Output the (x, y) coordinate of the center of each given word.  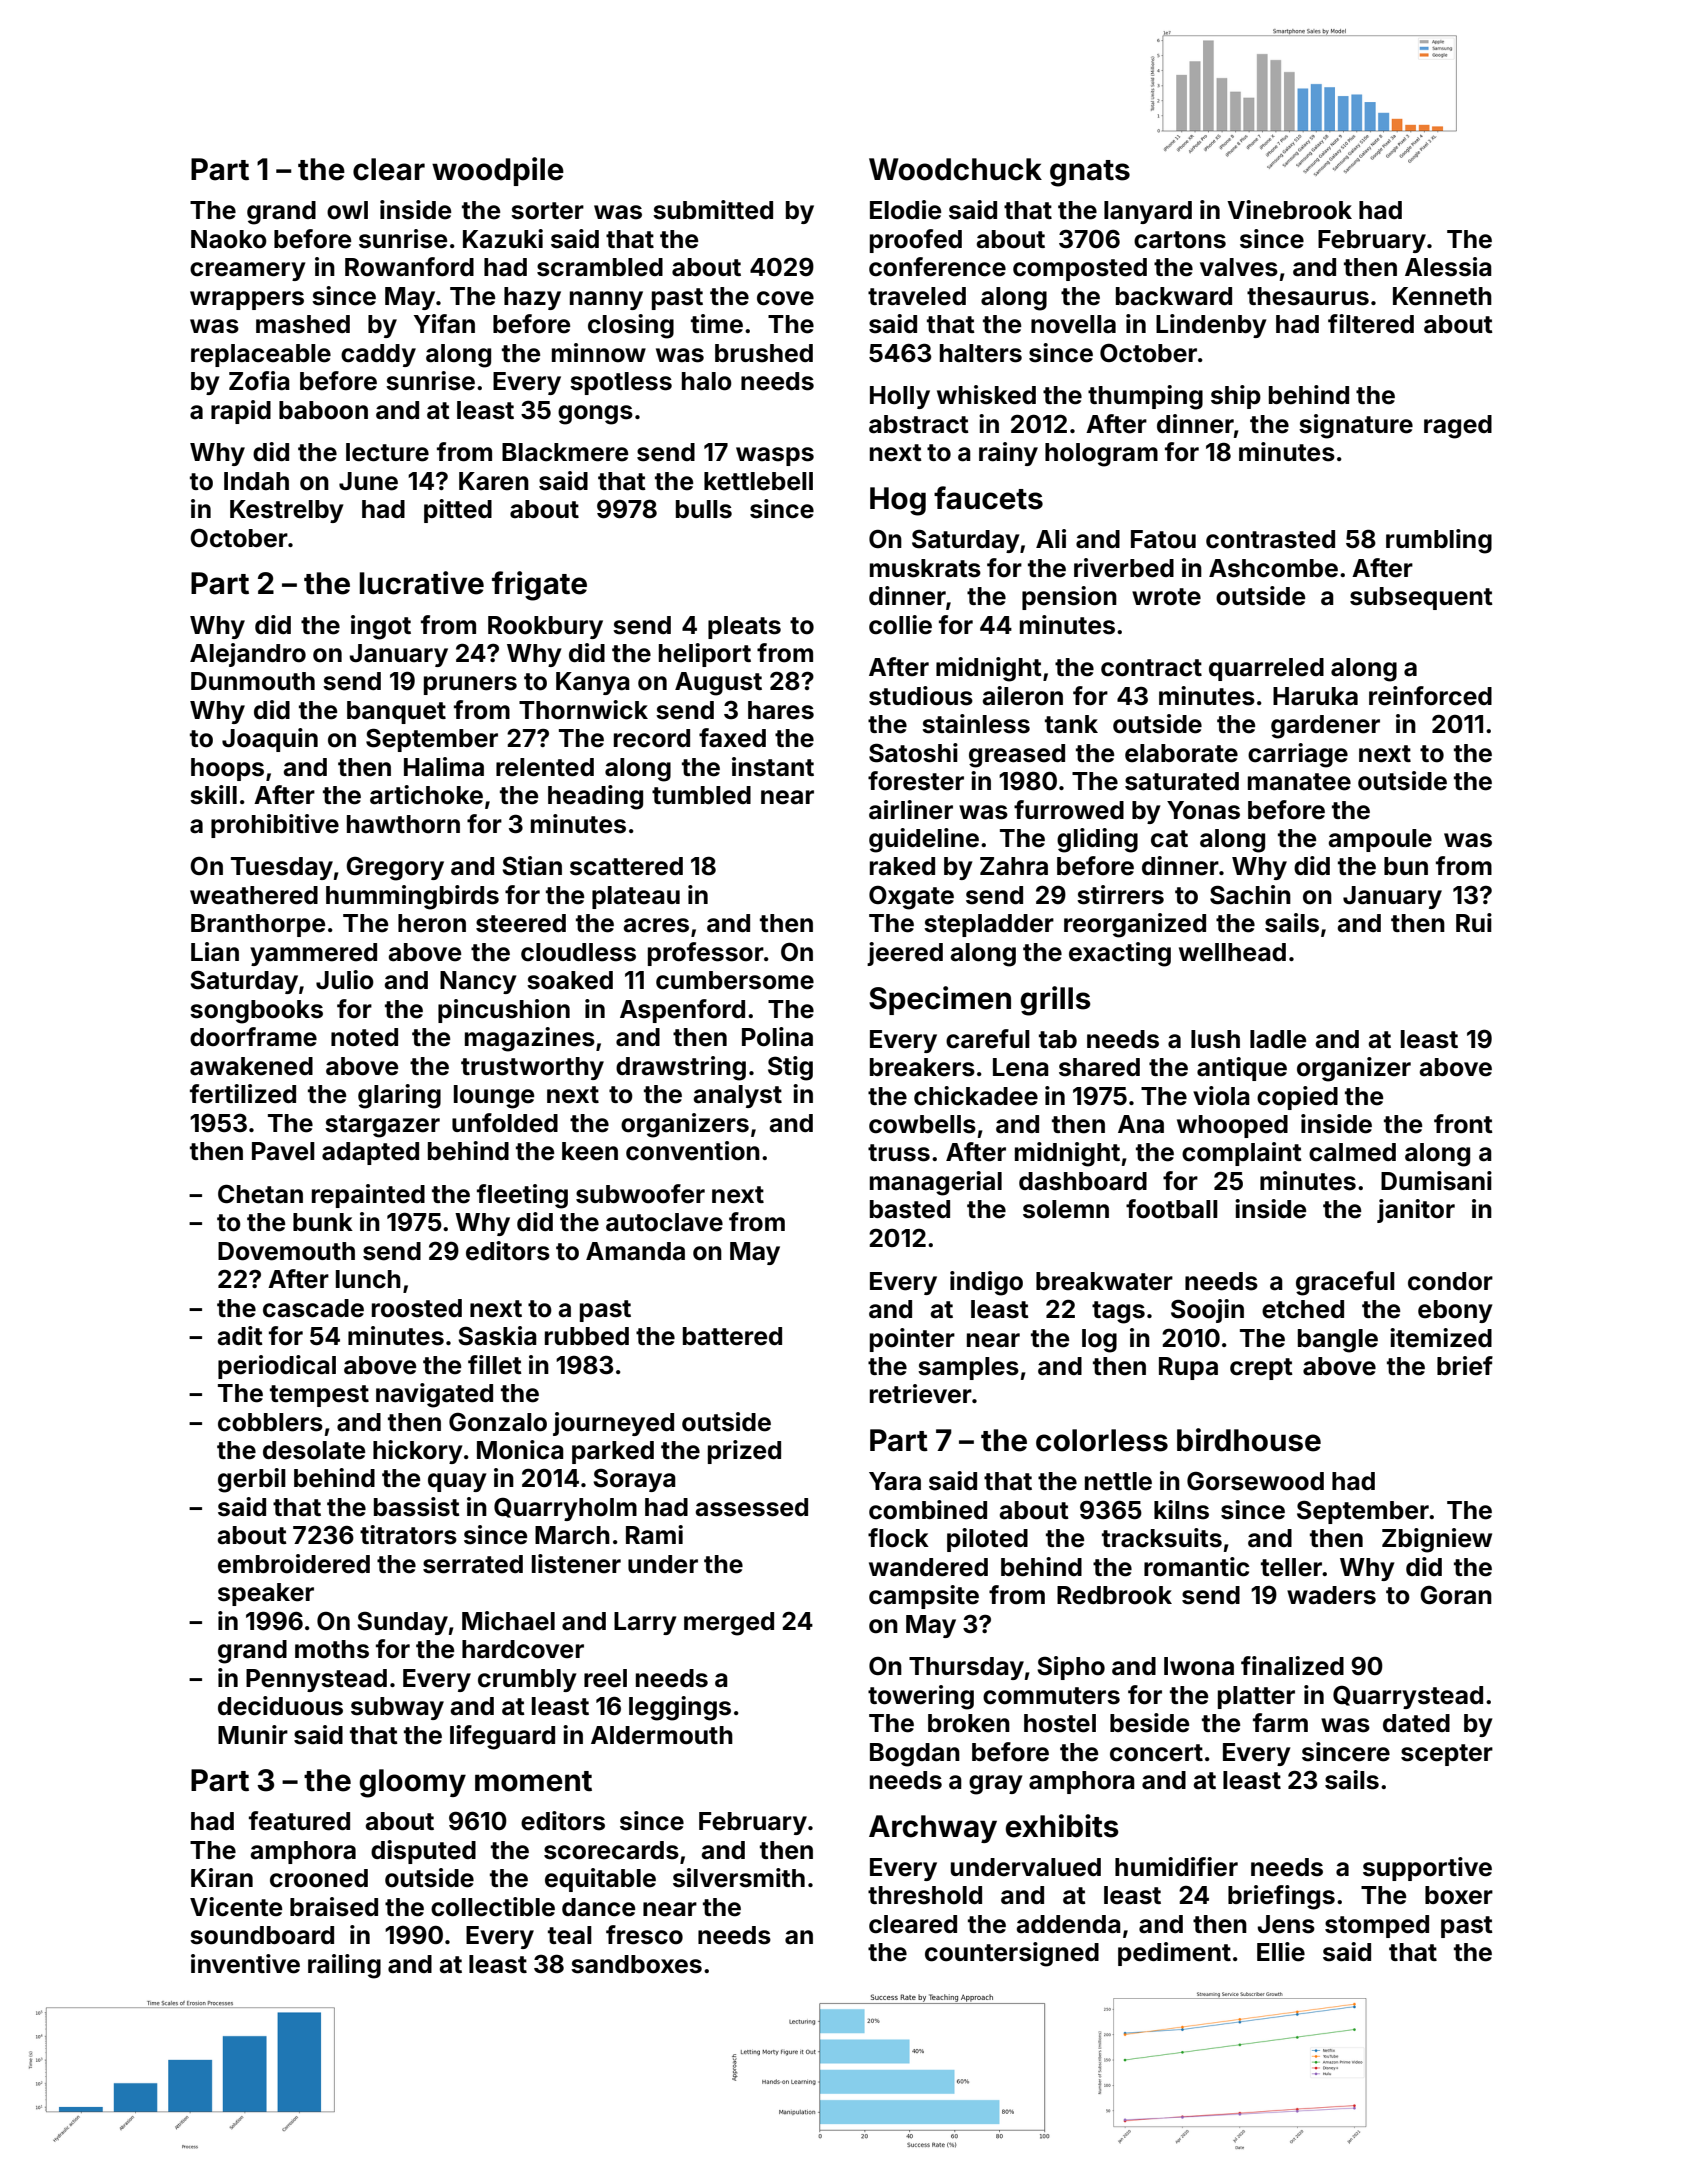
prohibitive (275, 826)
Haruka (1315, 696)
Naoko (229, 239)
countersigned (1012, 1954)
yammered (313, 954)
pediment (1174, 1954)
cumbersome (735, 980)
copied (1297, 1098)
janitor (1416, 1211)
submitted (713, 210)
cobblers (270, 1422)
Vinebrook (1289, 210)
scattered (626, 866)
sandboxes (636, 1964)
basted (910, 1209)
